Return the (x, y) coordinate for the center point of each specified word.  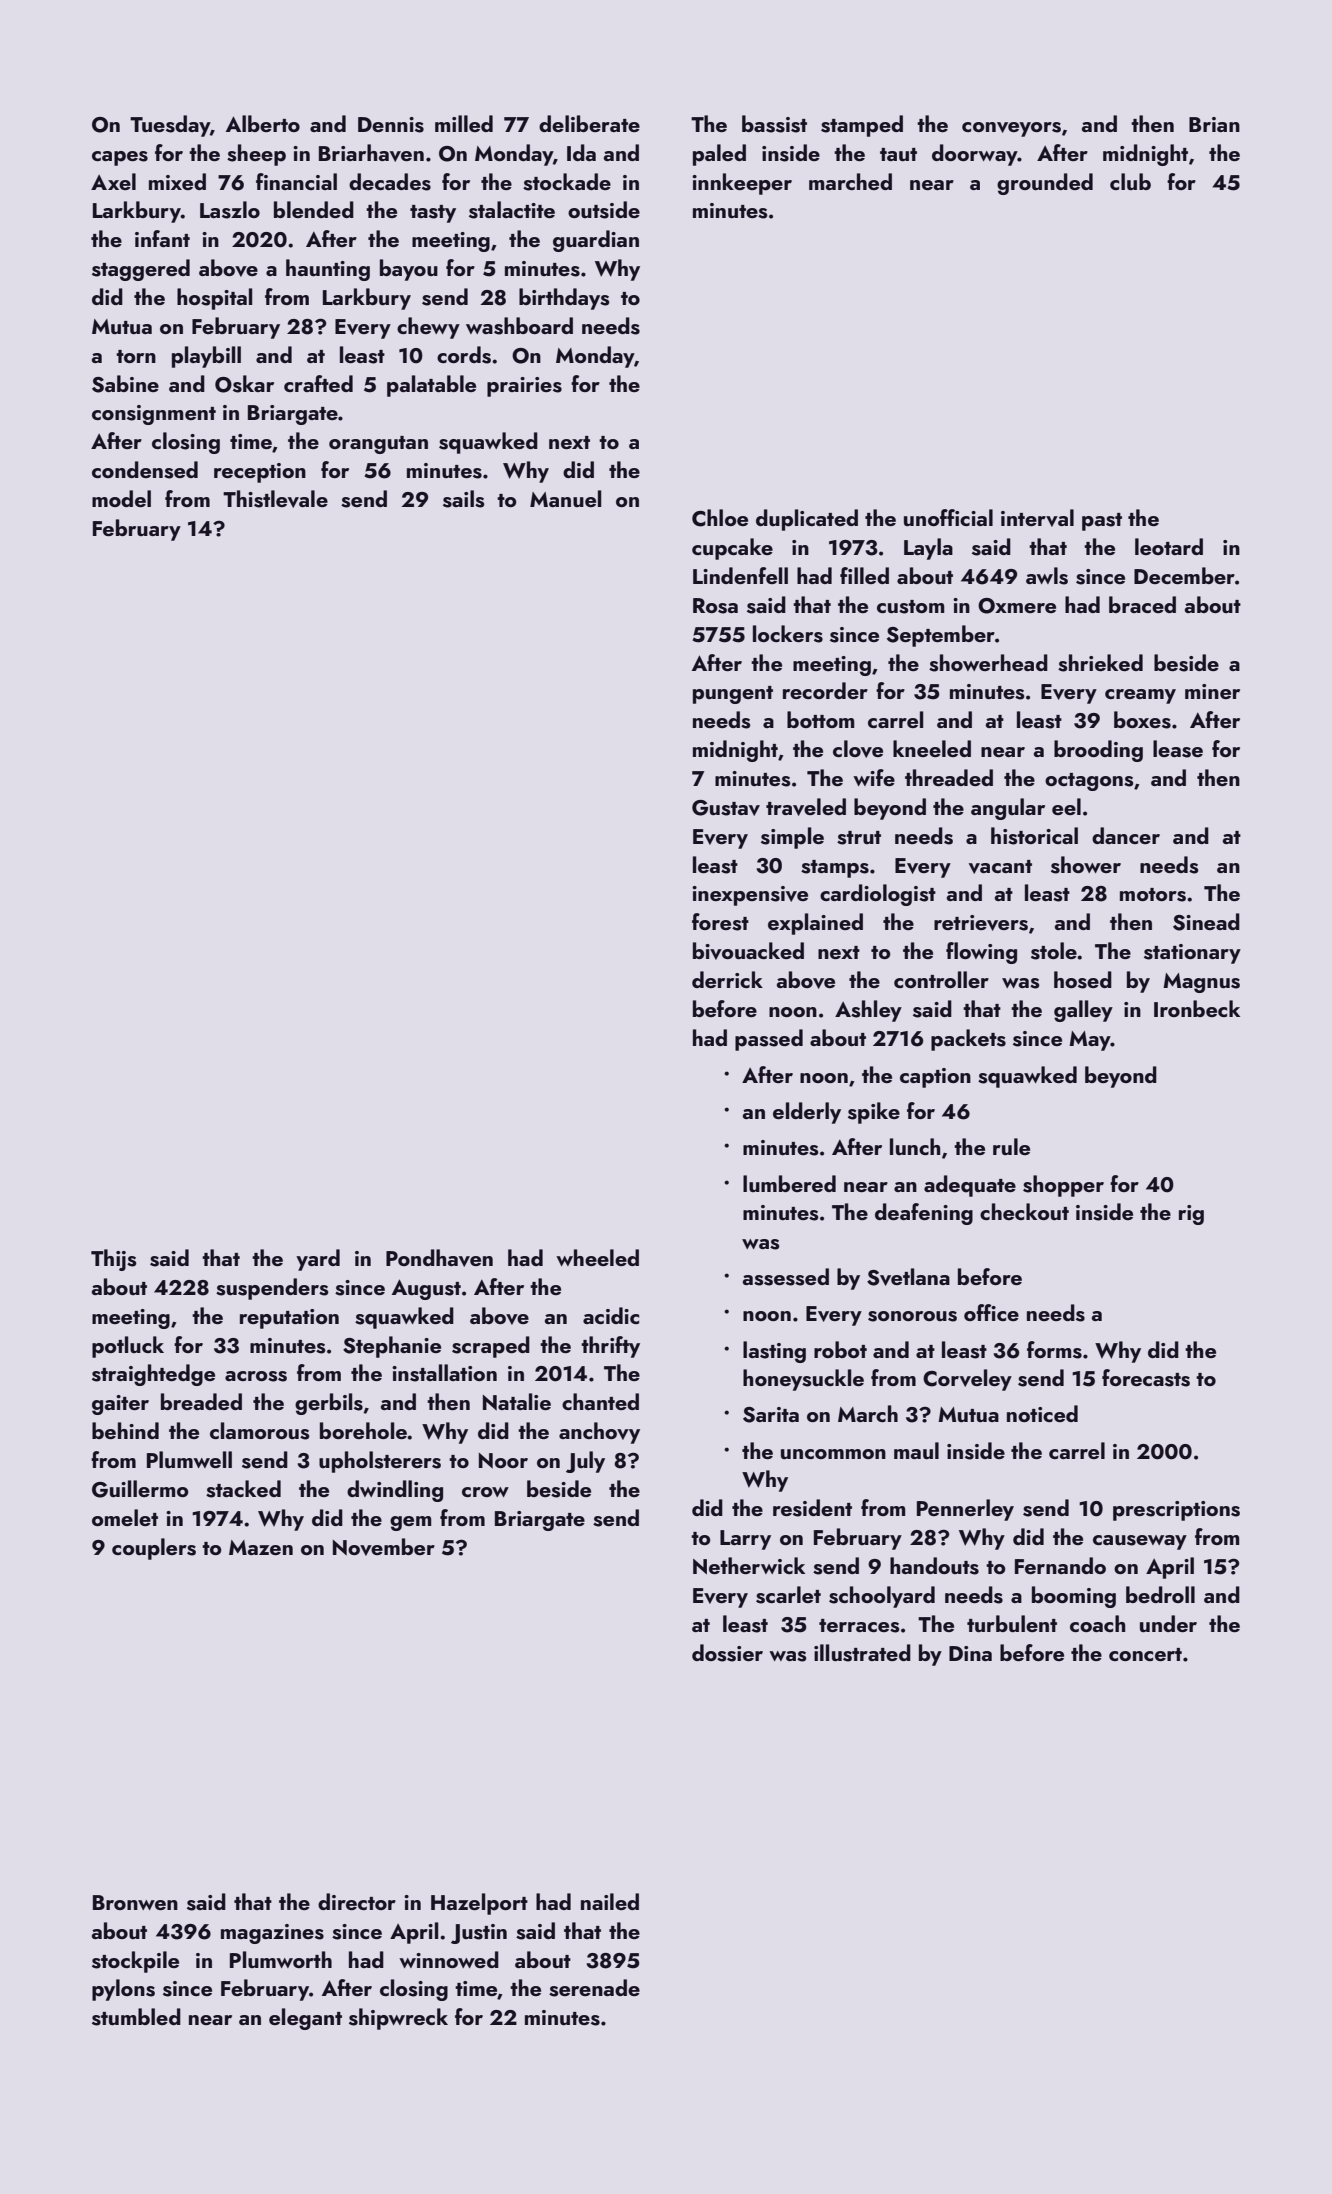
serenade (594, 1988)
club (1130, 181)
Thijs (114, 1260)
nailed (610, 1901)
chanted (600, 1401)
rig (1191, 1215)
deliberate (589, 123)
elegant (305, 2019)
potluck (128, 1347)
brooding (1098, 751)
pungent (733, 695)
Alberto (263, 123)
